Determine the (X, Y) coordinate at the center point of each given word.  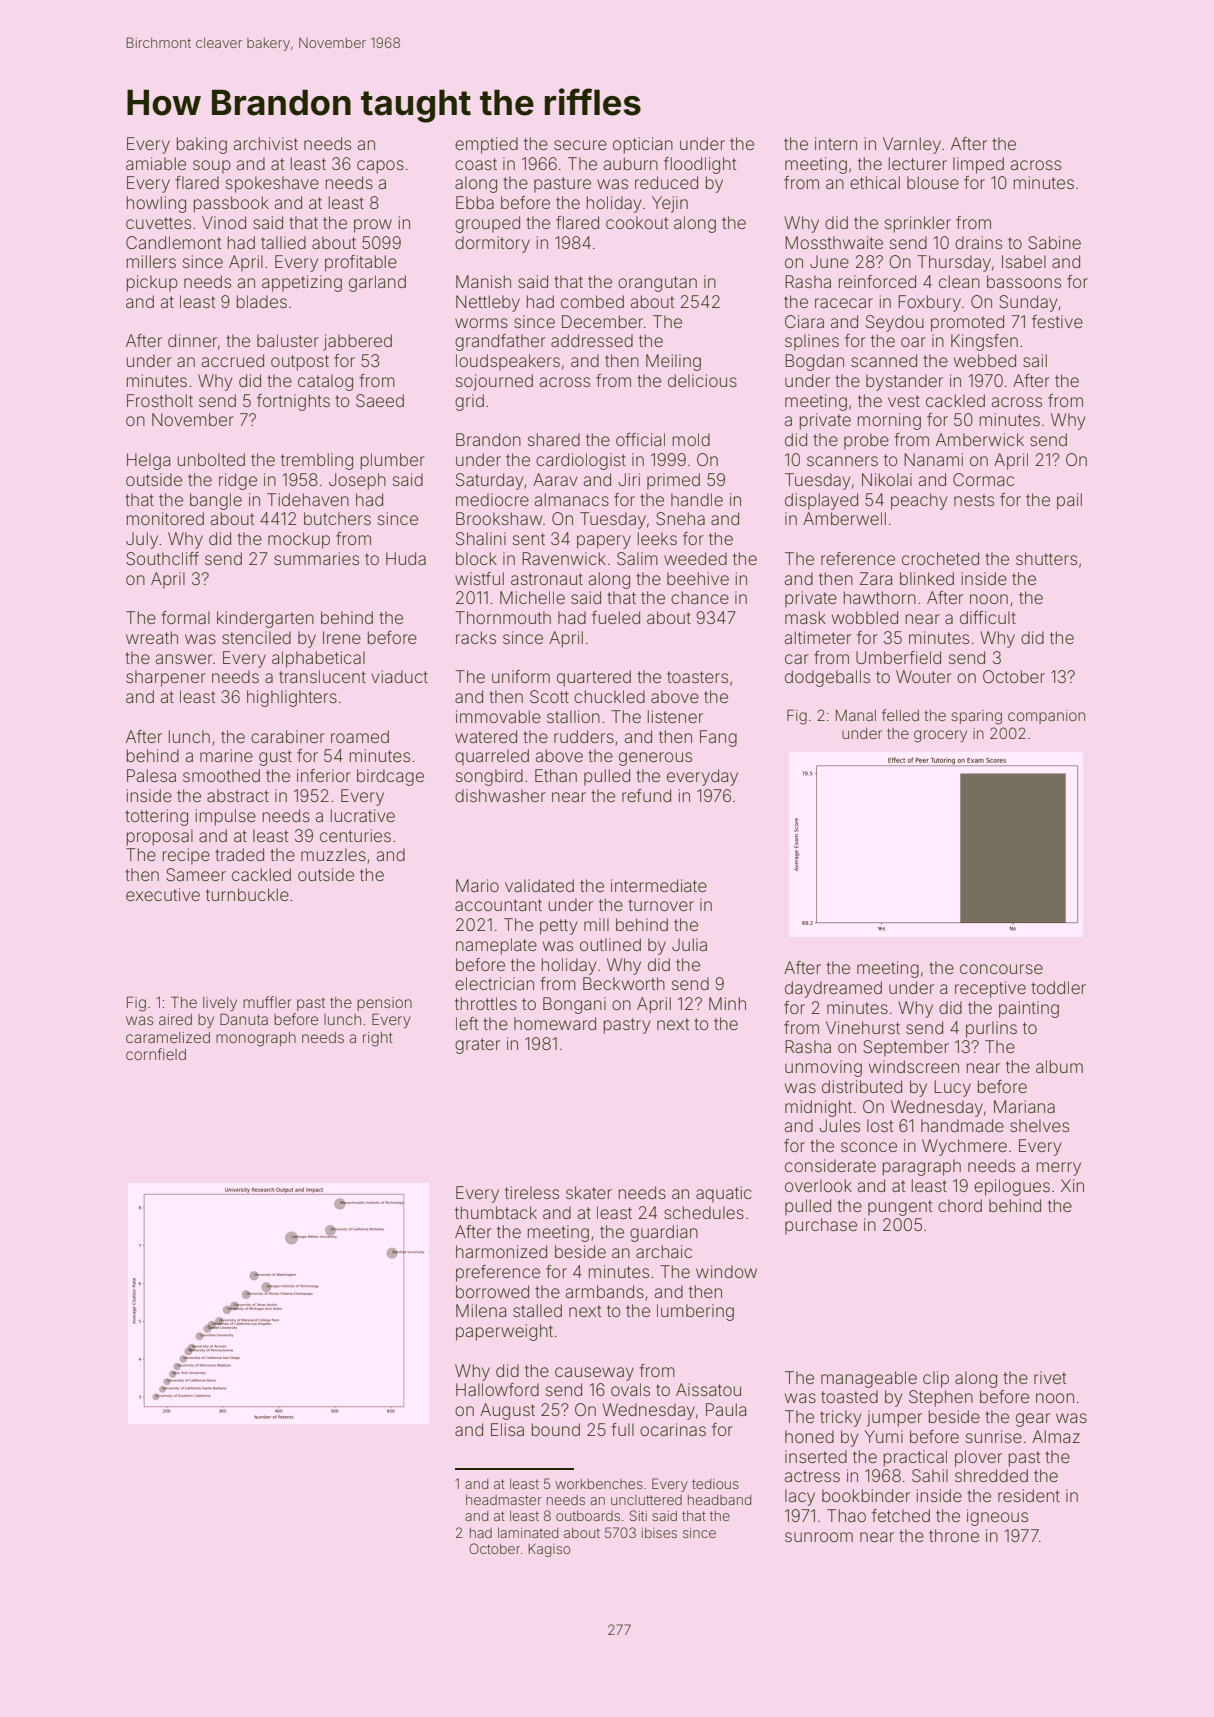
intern (836, 143)
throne (954, 1535)
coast (476, 164)
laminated (528, 1533)
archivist (266, 143)
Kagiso (549, 1550)
